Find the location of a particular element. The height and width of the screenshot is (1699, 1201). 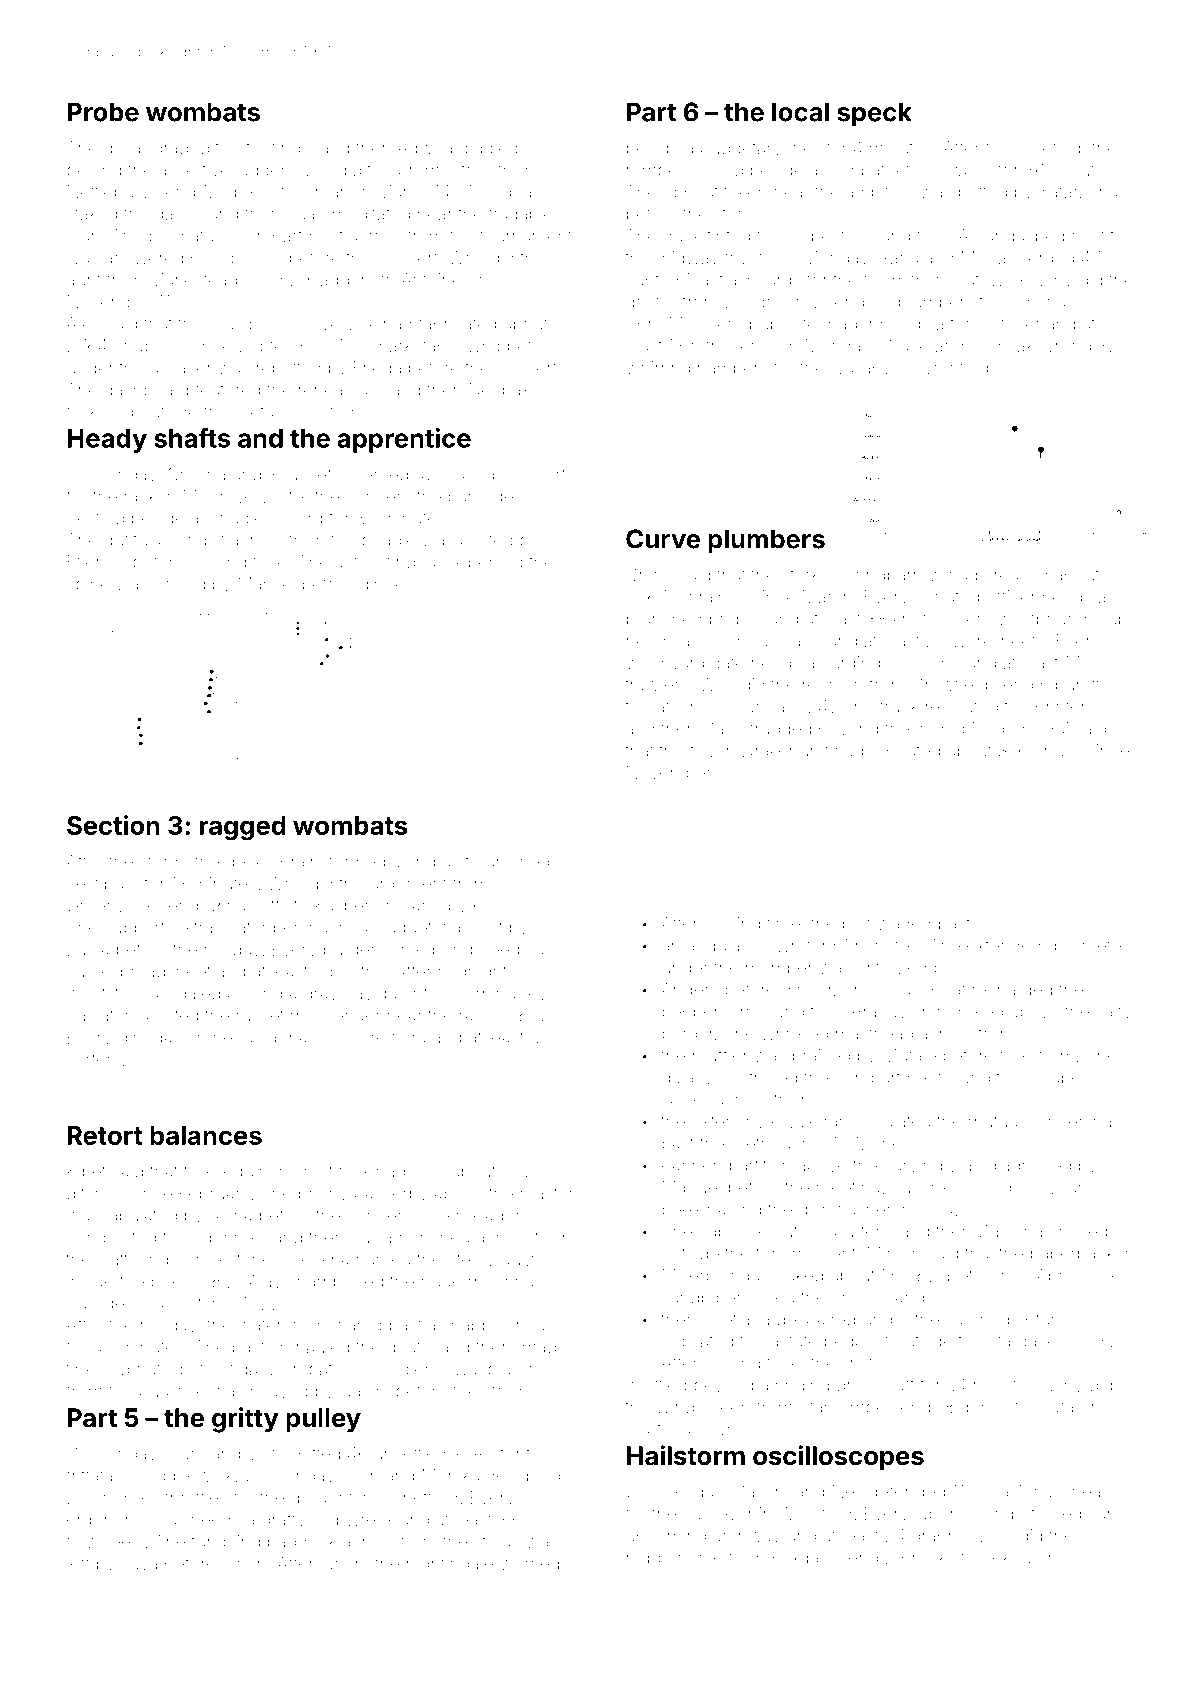

trawlers is located at coordinates (656, 684).
